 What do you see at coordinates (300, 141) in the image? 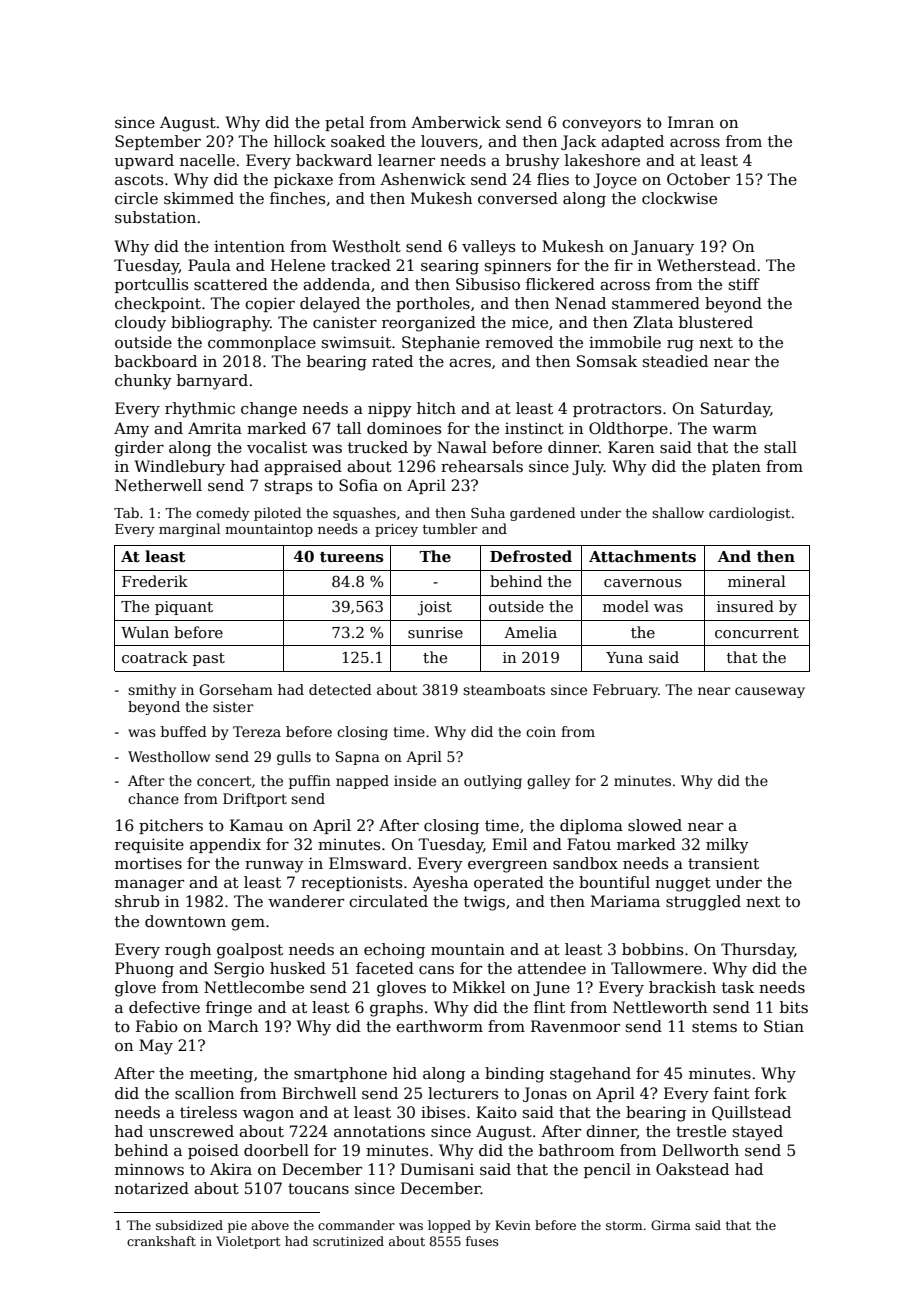
I see `hillock` at bounding box center [300, 141].
